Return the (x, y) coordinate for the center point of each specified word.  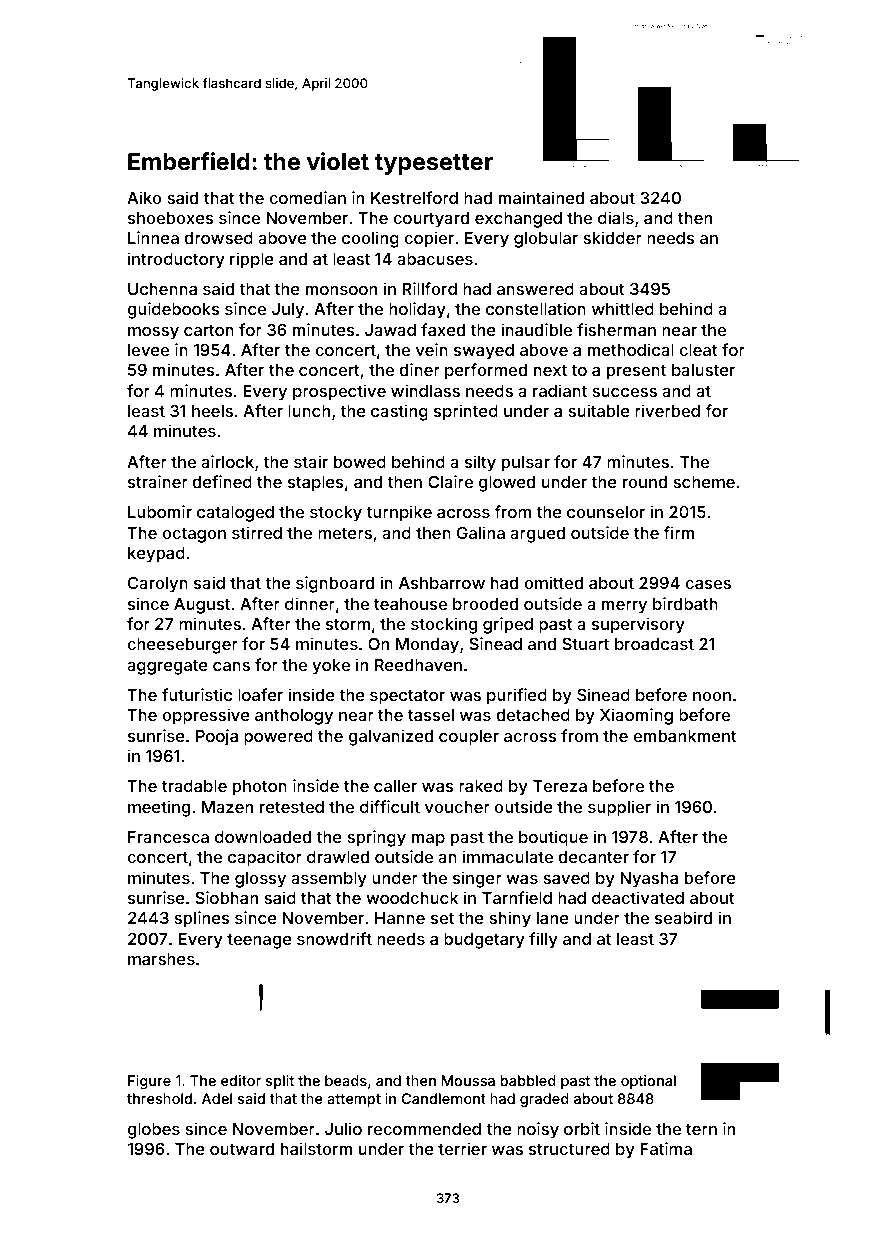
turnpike (399, 513)
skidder (612, 237)
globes (153, 1131)
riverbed (667, 410)
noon (712, 696)
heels (212, 411)
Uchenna (162, 289)
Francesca (168, 837)
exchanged (518, 220)
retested (292, 807)
